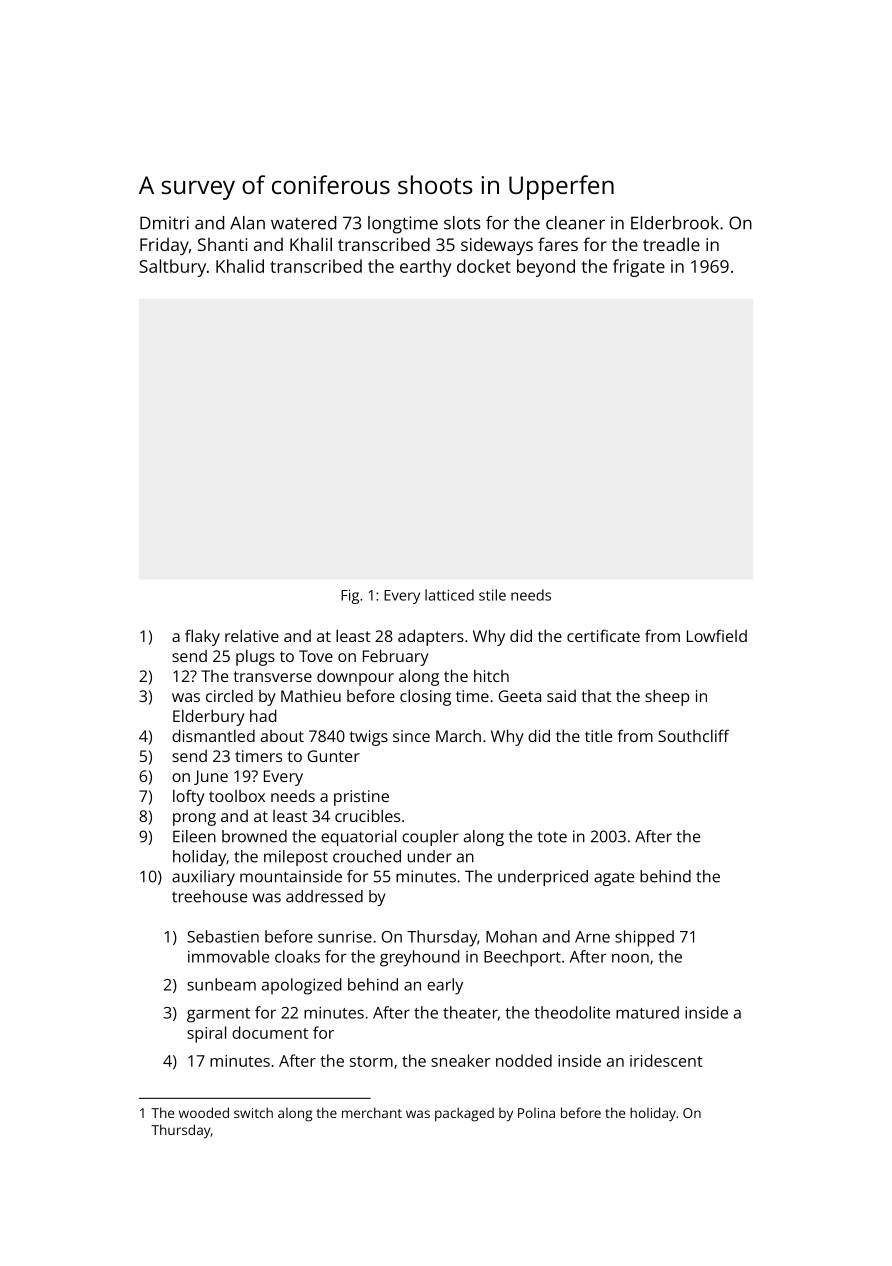 This screenshot has height=1266, width=892. Describe the element at coordinates (511, 936) in the screenshot. I see `Mohan` at that location.
